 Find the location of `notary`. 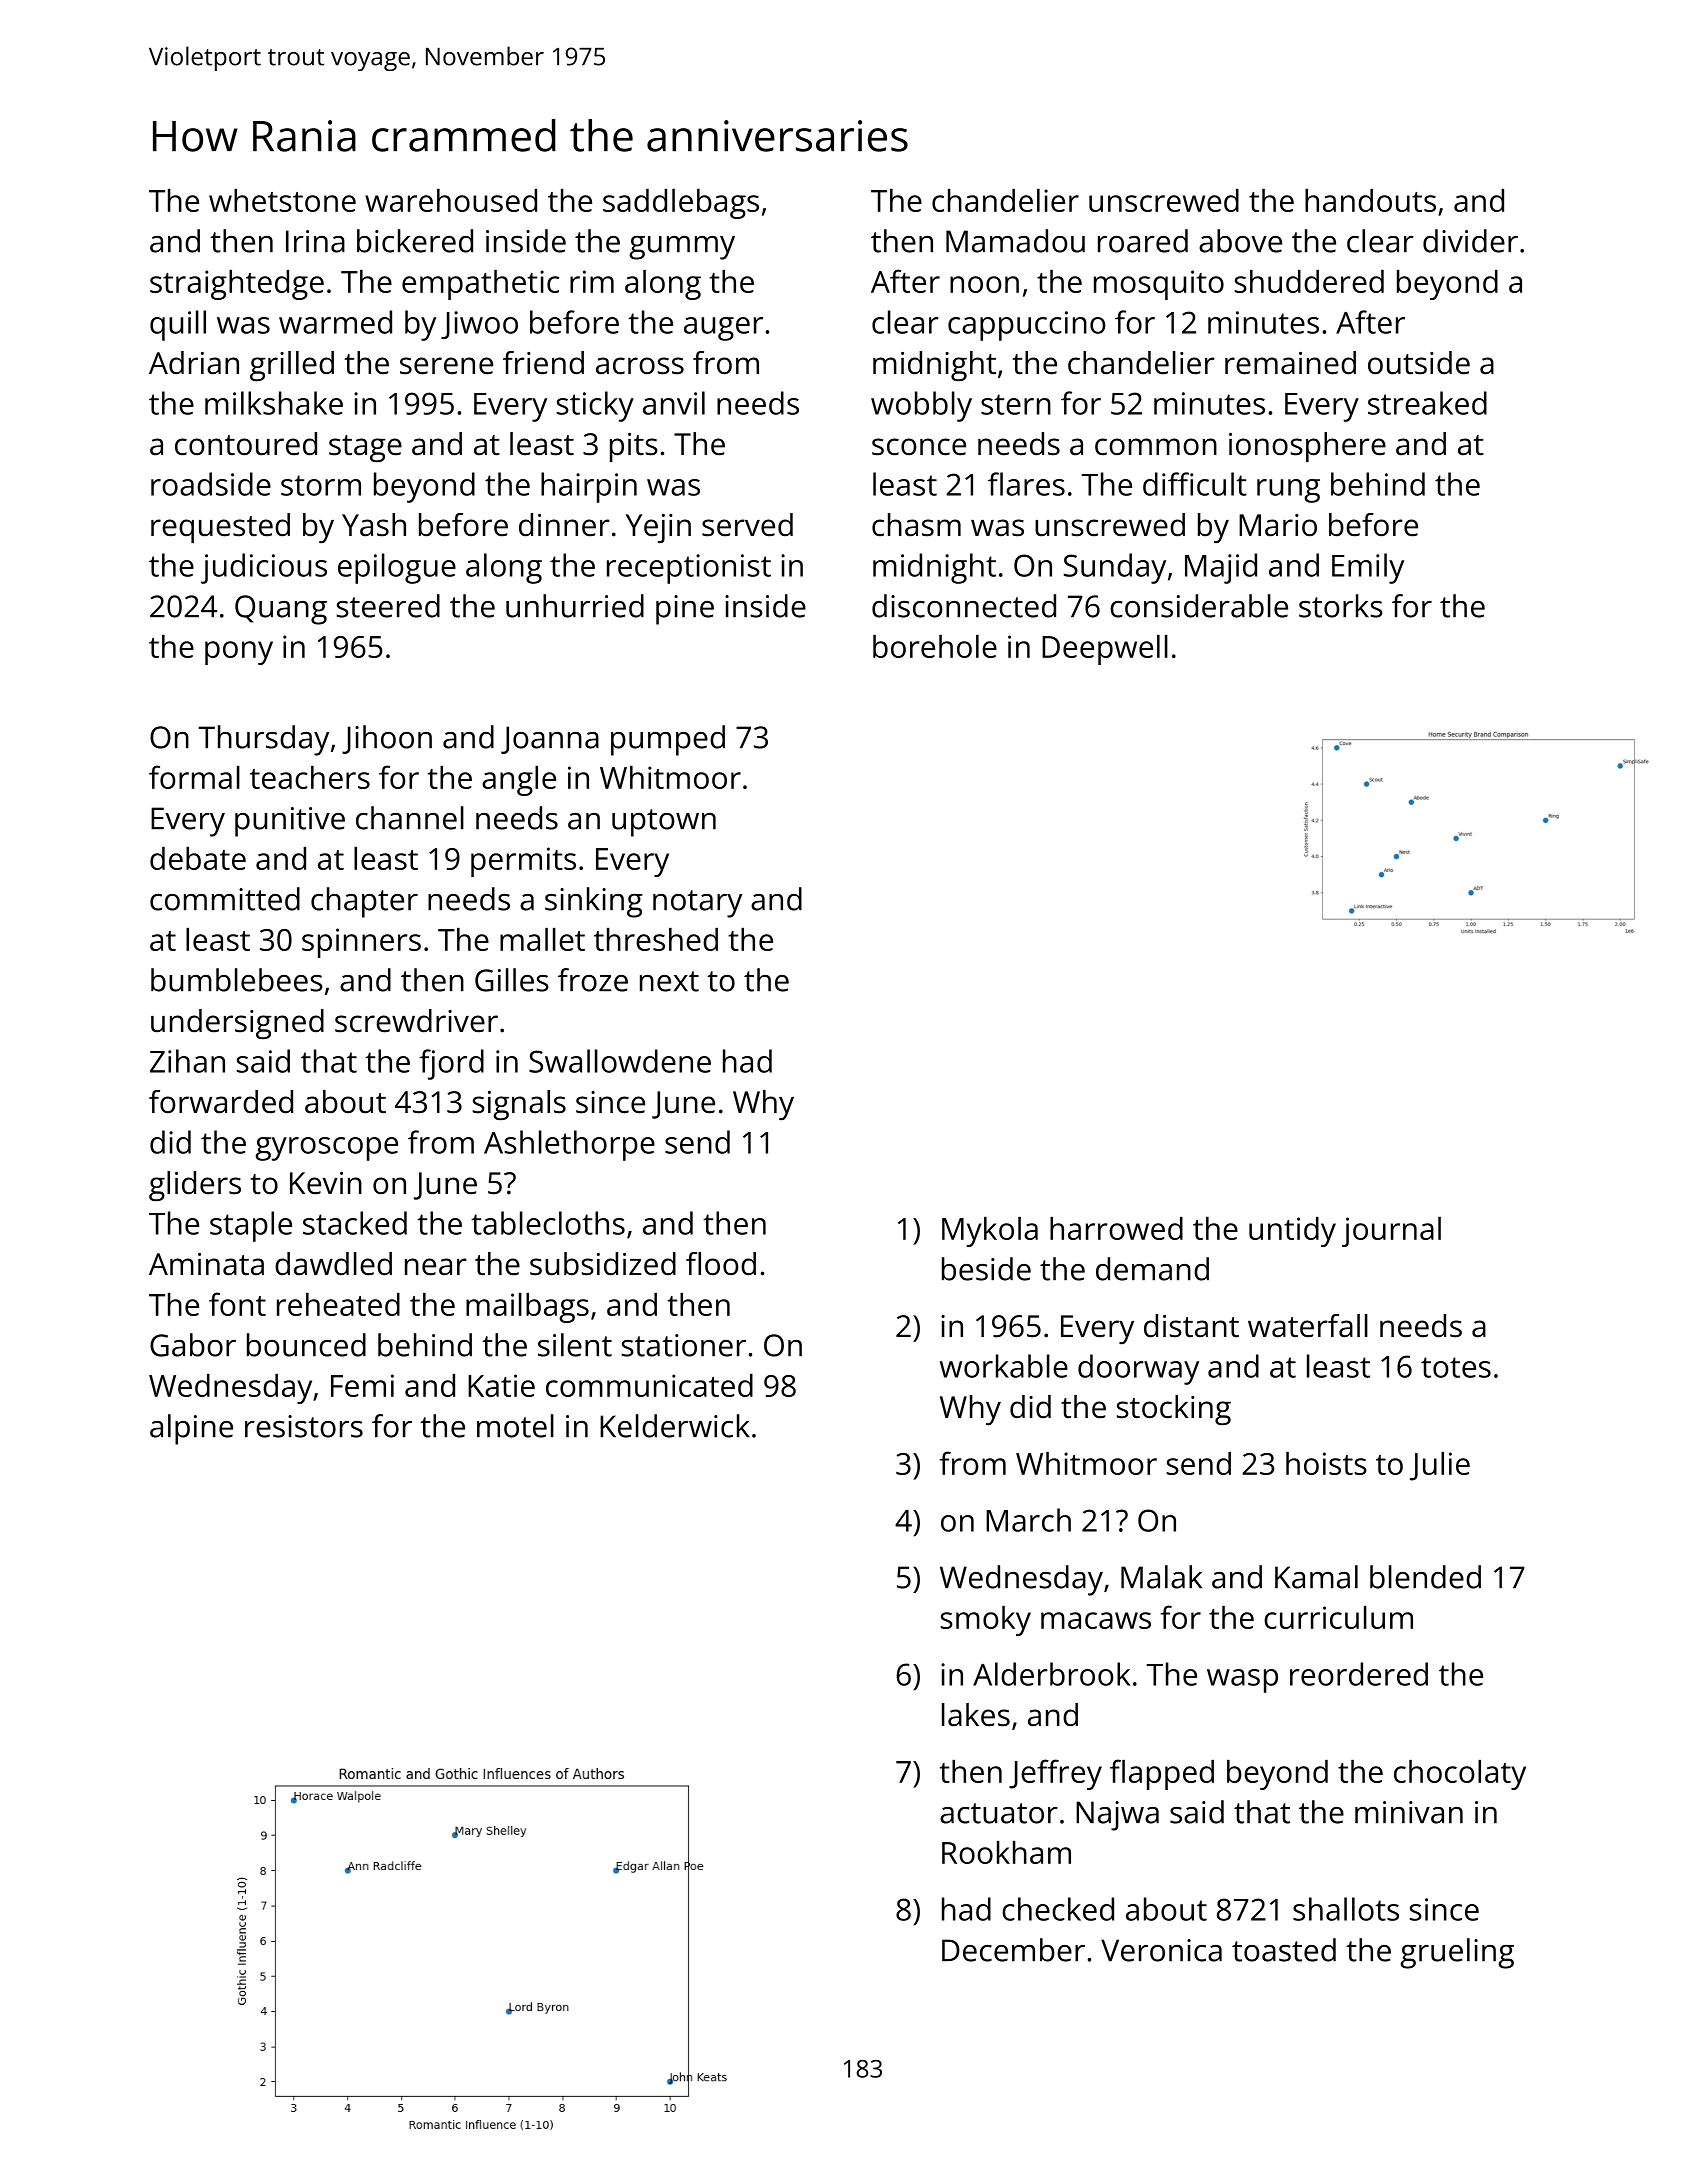

notary is located at coordinates (697, 904).
